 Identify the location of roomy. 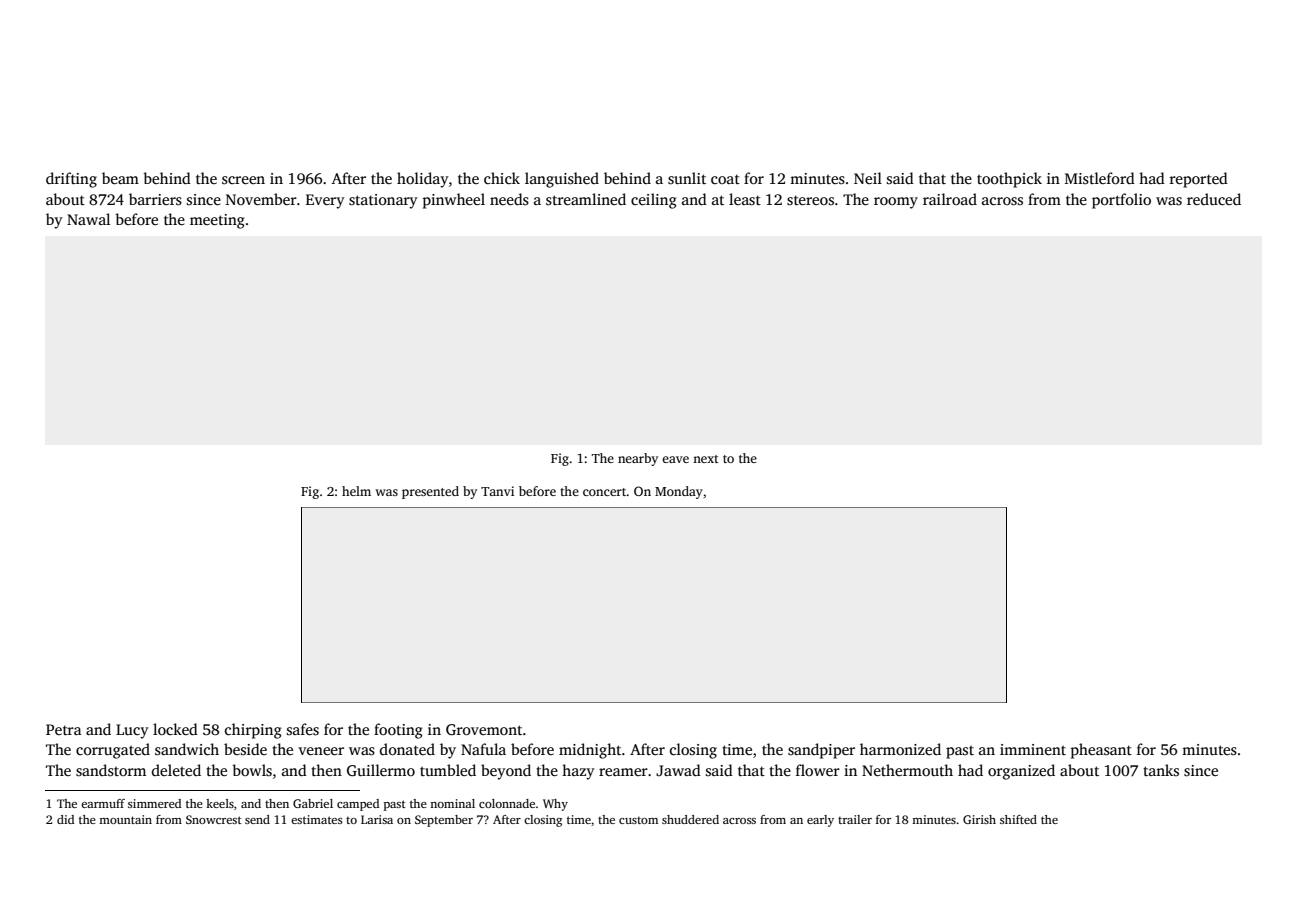
(896, 203).
